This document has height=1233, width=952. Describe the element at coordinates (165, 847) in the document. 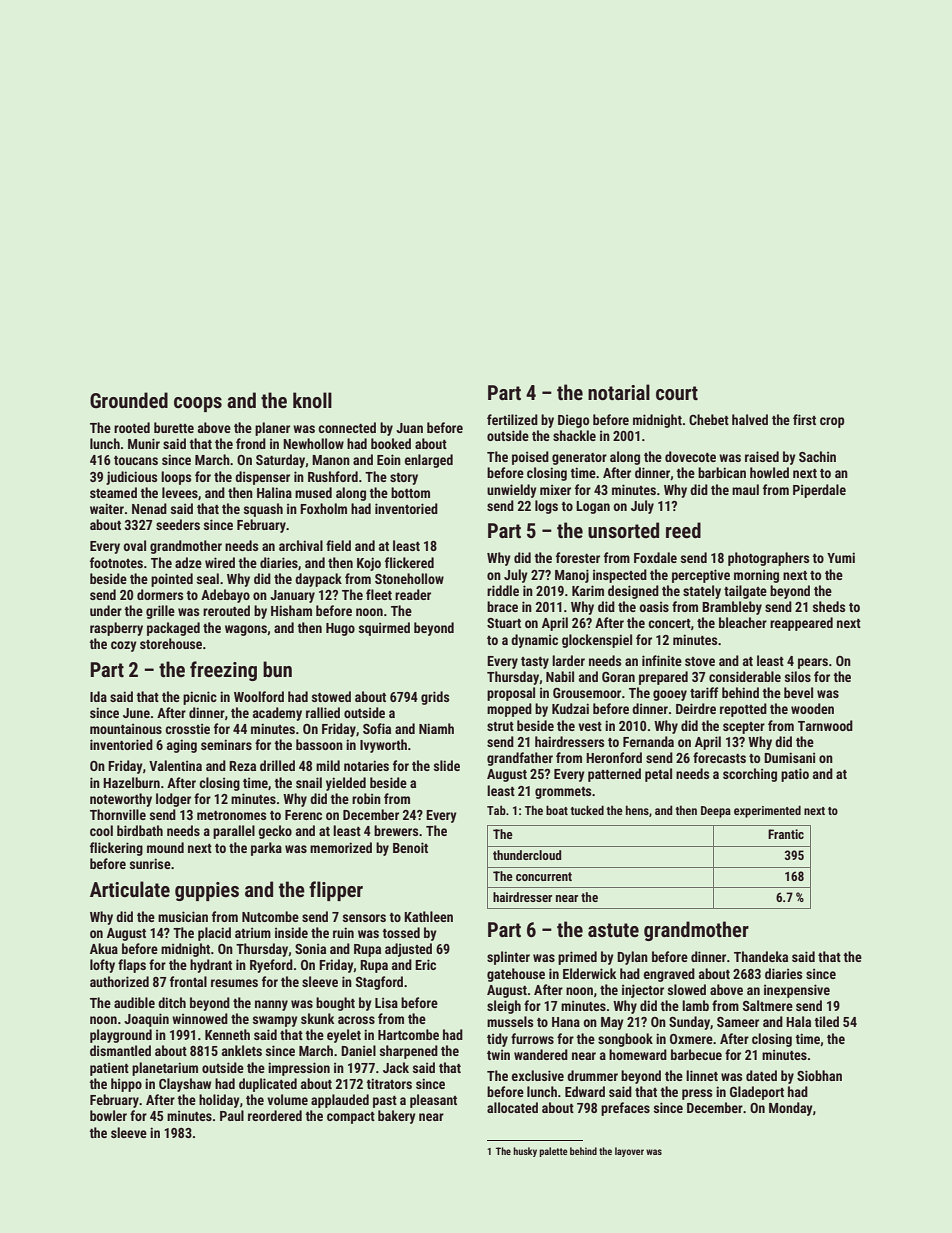

I see `mound` at that location.
